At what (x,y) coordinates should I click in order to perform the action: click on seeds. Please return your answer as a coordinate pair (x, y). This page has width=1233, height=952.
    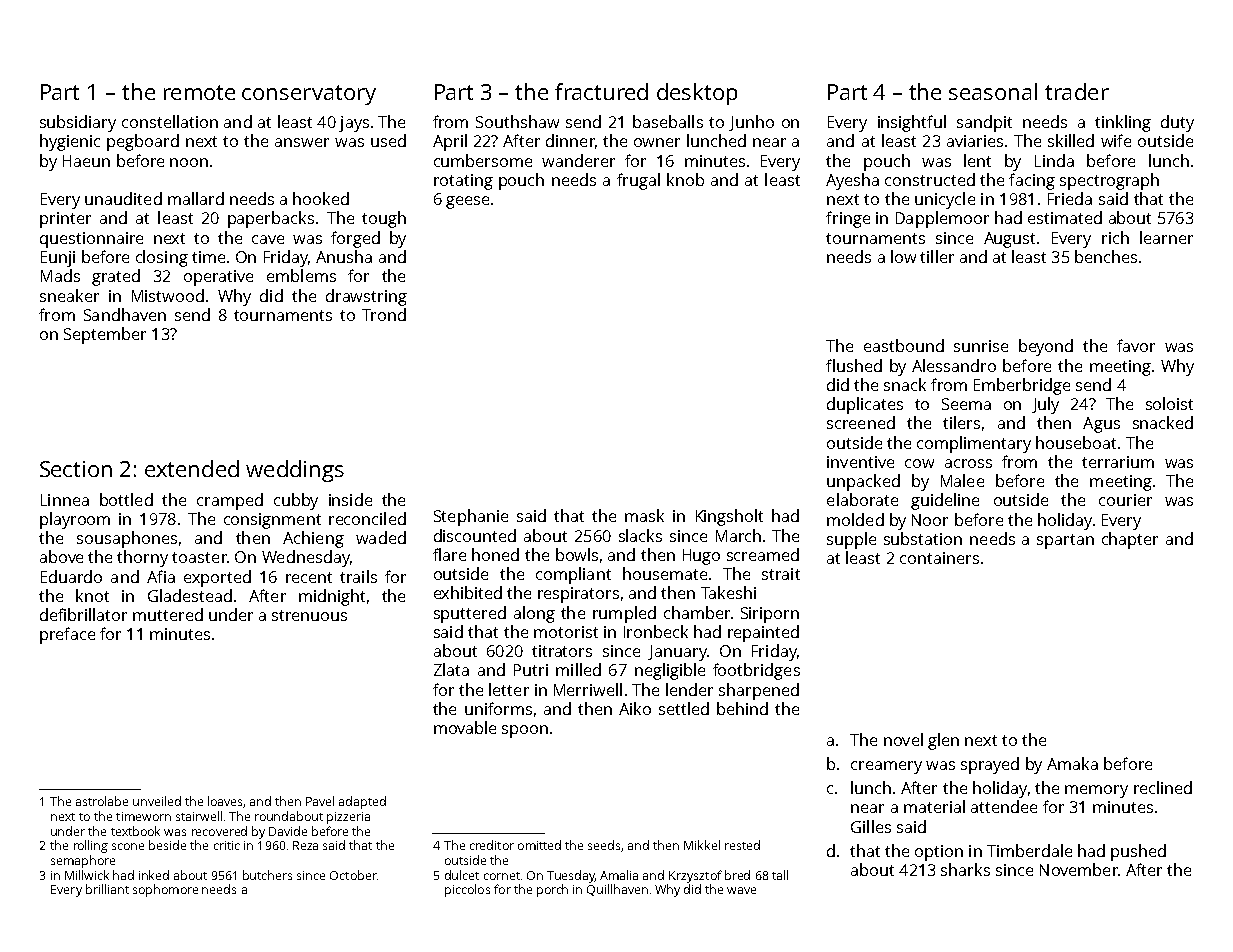
    Looking at the image, I should click on (605, 846).
